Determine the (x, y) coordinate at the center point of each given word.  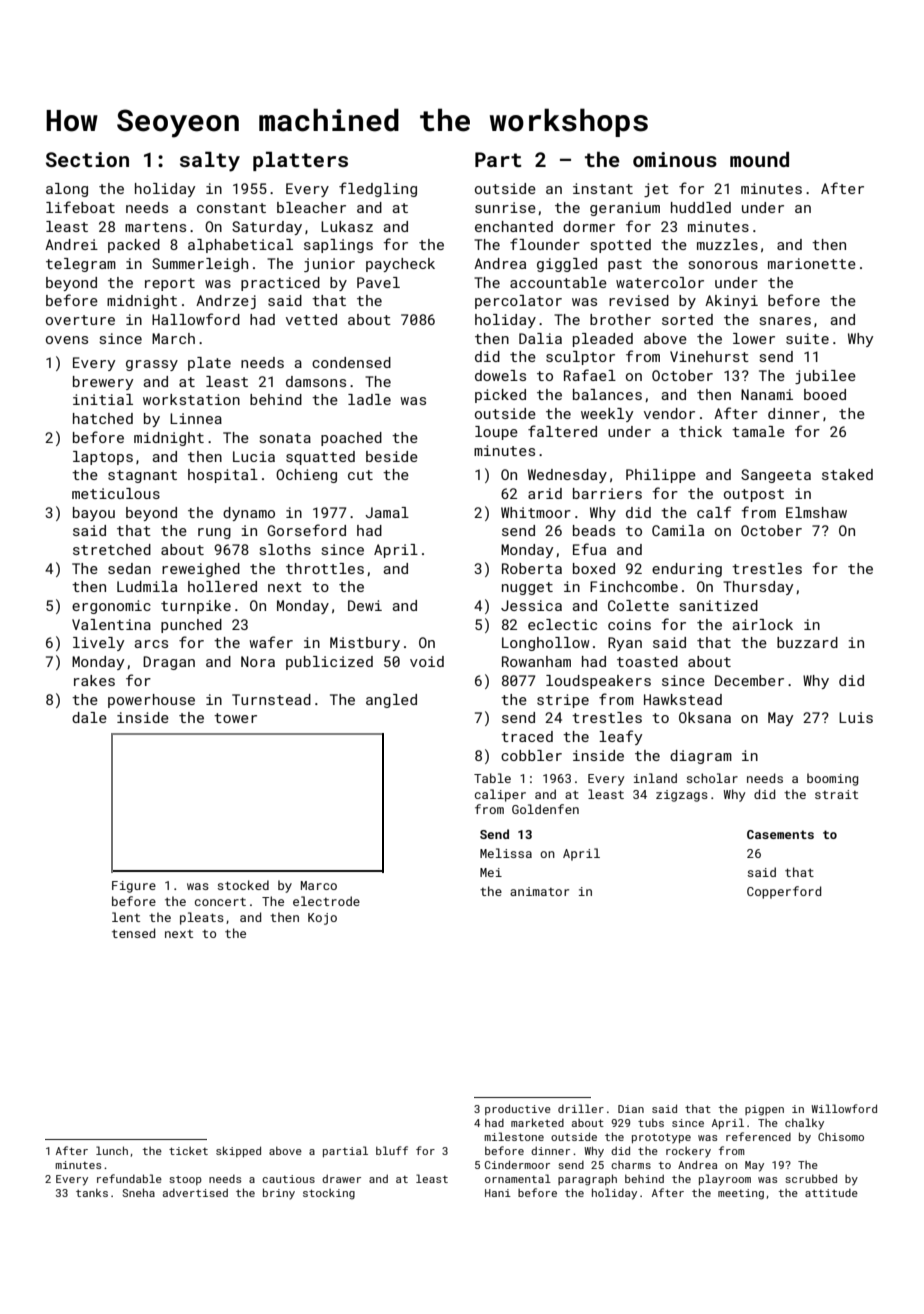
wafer (271, 642)
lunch (112, 1150)
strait (836, 794)
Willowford (844, 1108)
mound (759, 159)
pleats (202, 918)
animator (539, 891)
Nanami (767, 394)
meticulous (116, 493)
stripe (563, 701)
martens (155, 227)
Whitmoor (536, 512)
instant (603, 188)
